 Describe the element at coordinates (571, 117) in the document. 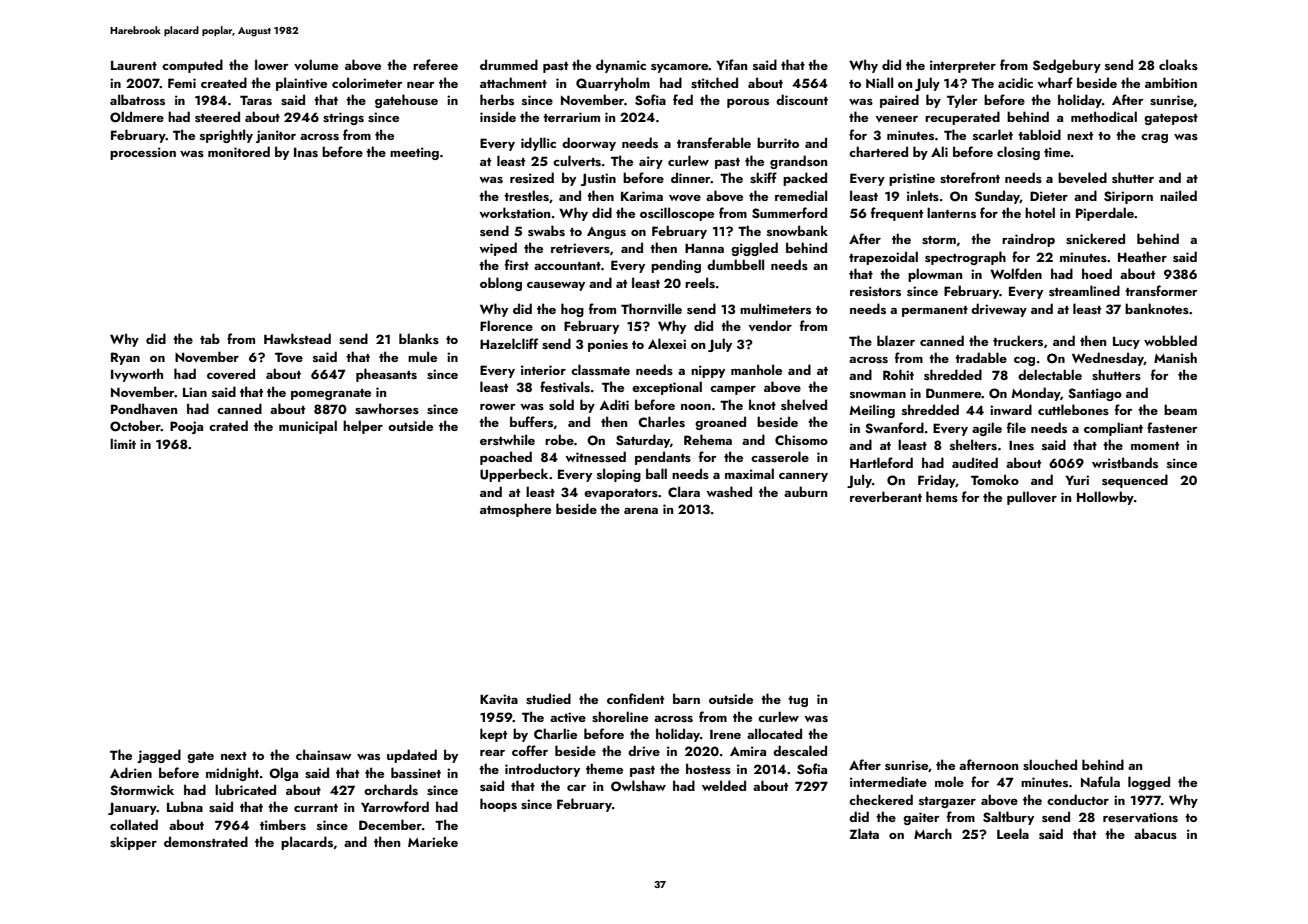

I see `terrarium` at that location.
